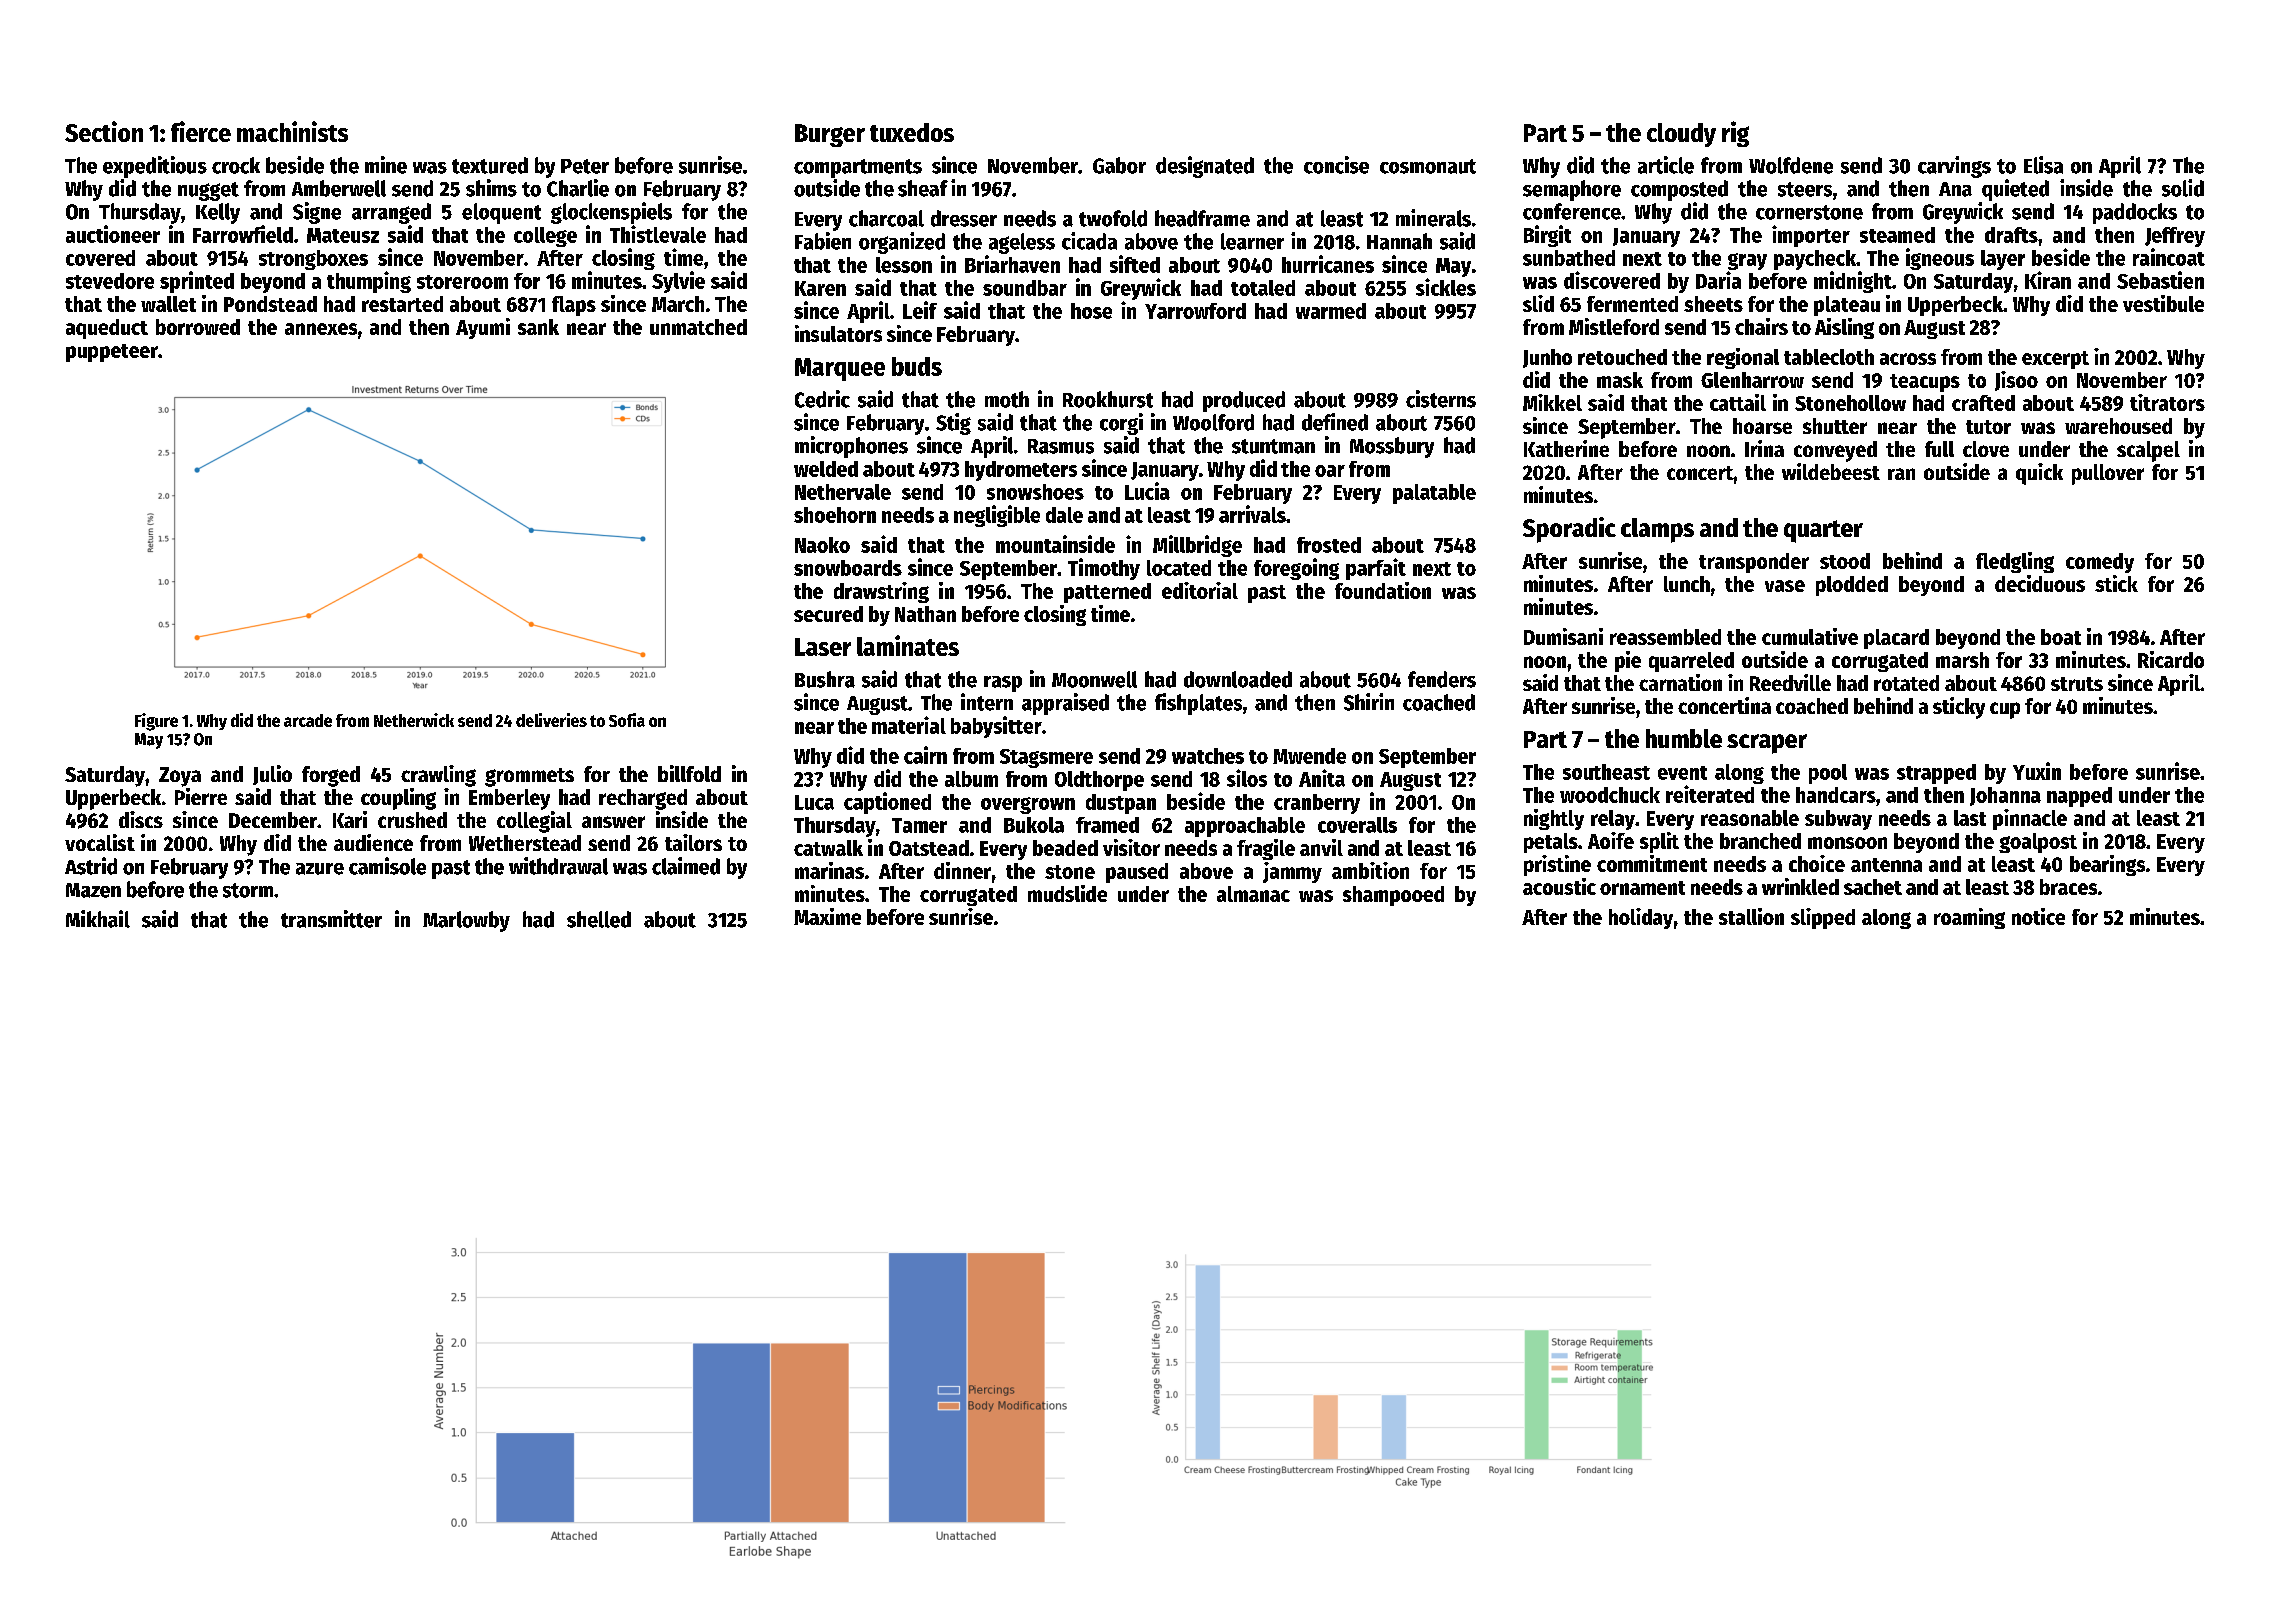  Describe the element at coordinates (827, 916) in the document. I see `Maxime` at that location.
